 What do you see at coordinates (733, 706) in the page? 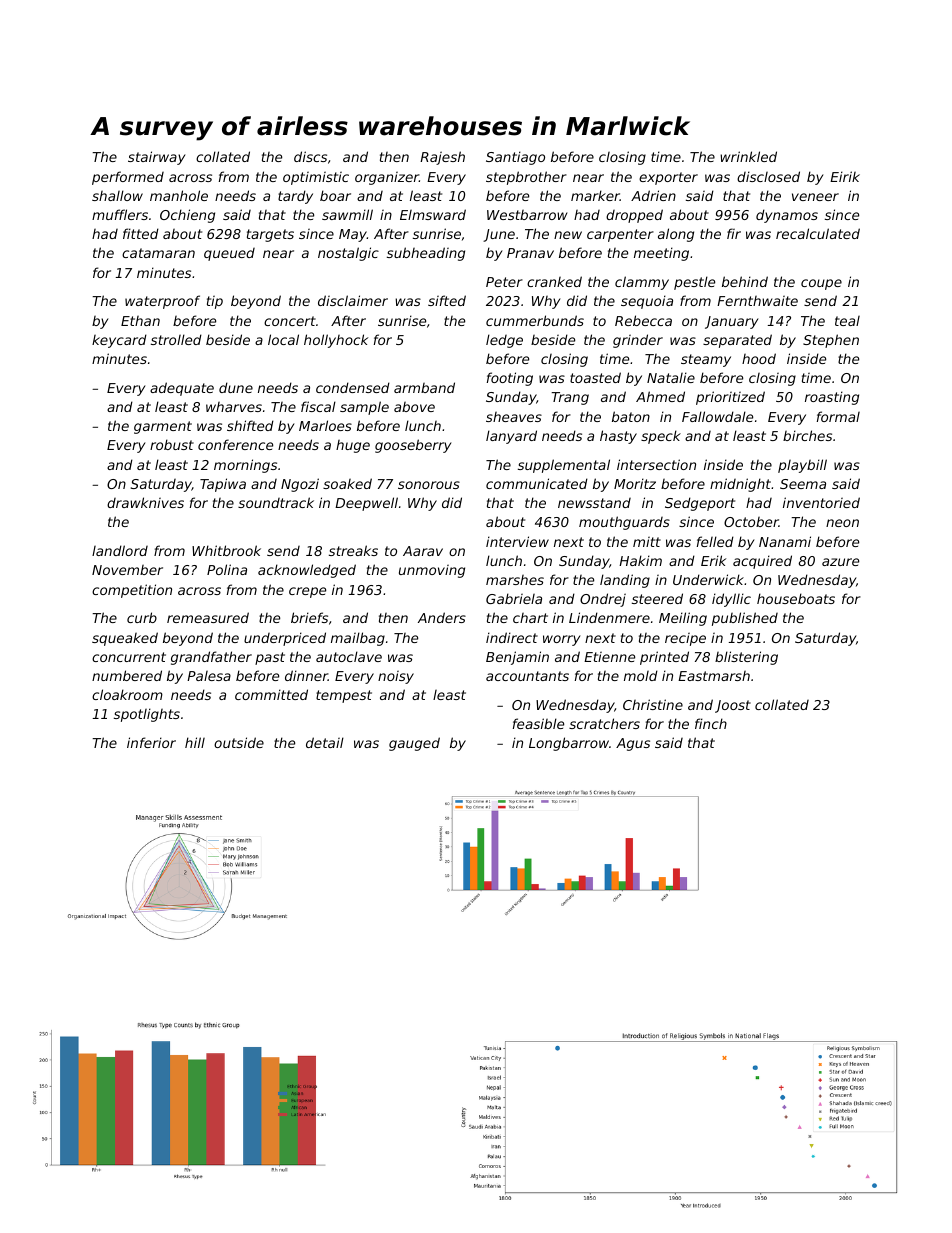
I see `Joost` at bounding box center [733, 706].
